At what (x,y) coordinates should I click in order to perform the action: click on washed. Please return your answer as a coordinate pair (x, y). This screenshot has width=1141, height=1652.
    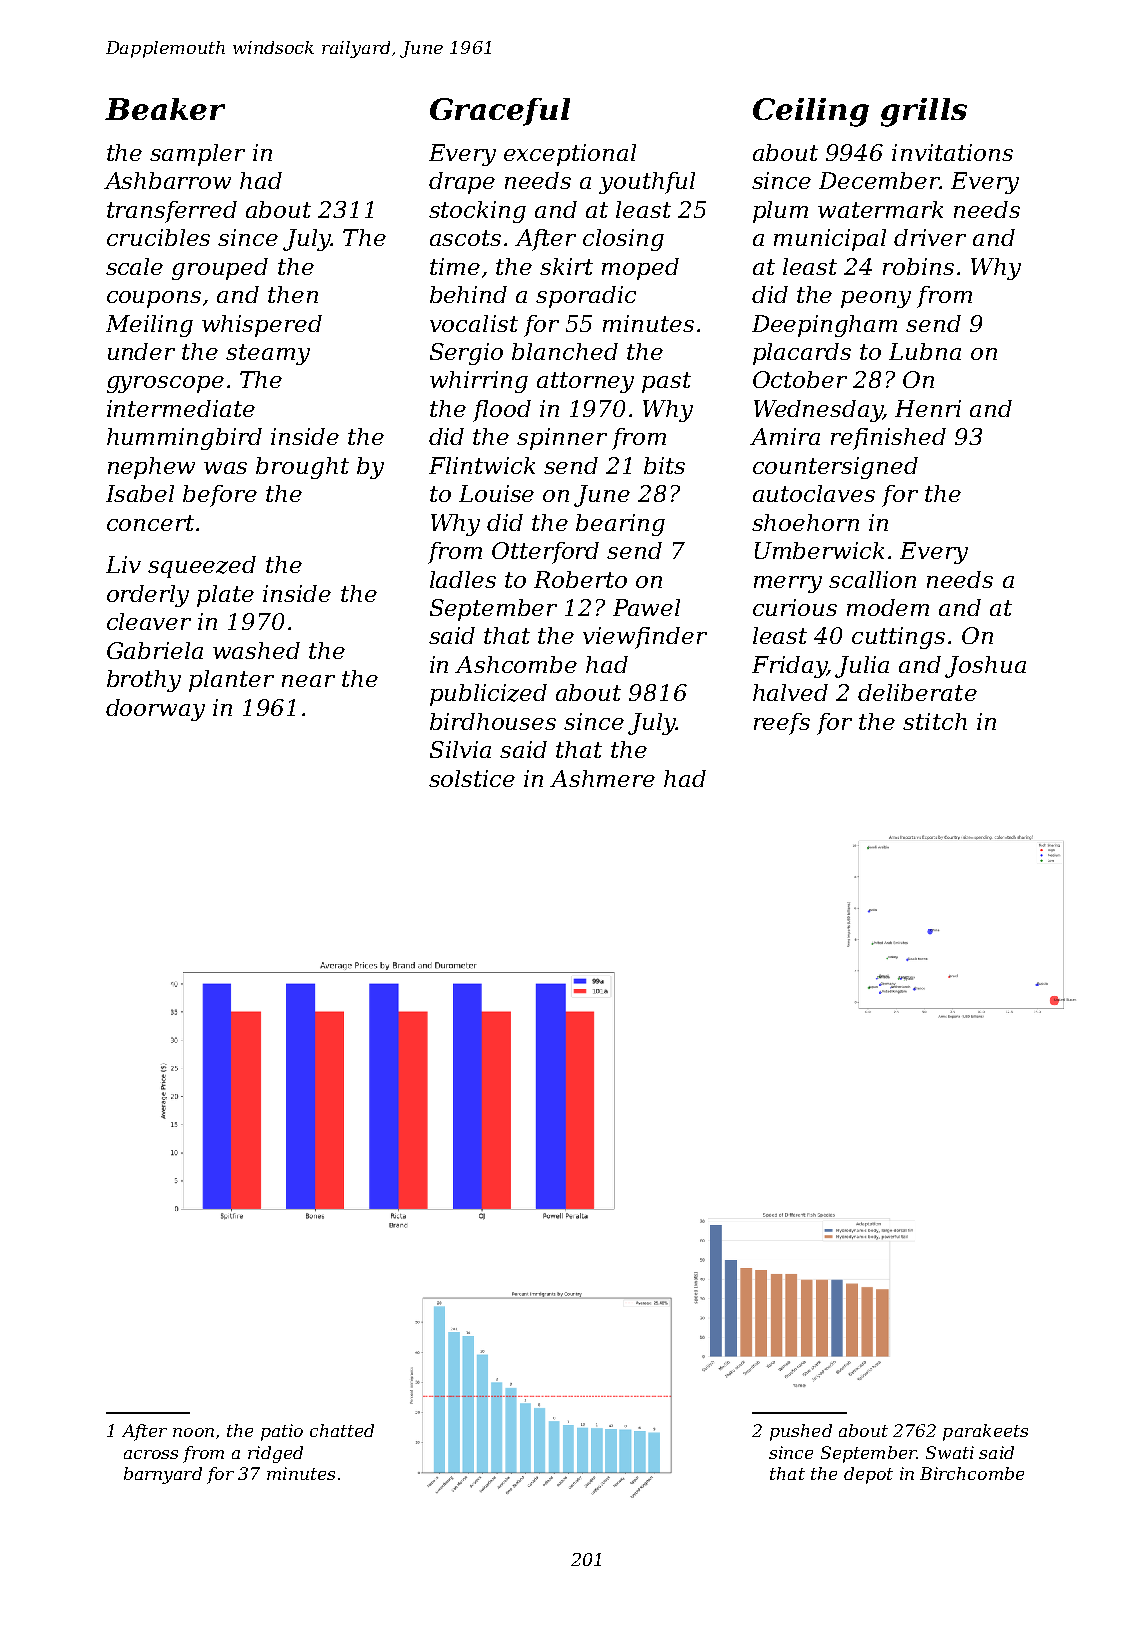
    Looking at the image, I should click on (256, 650).
